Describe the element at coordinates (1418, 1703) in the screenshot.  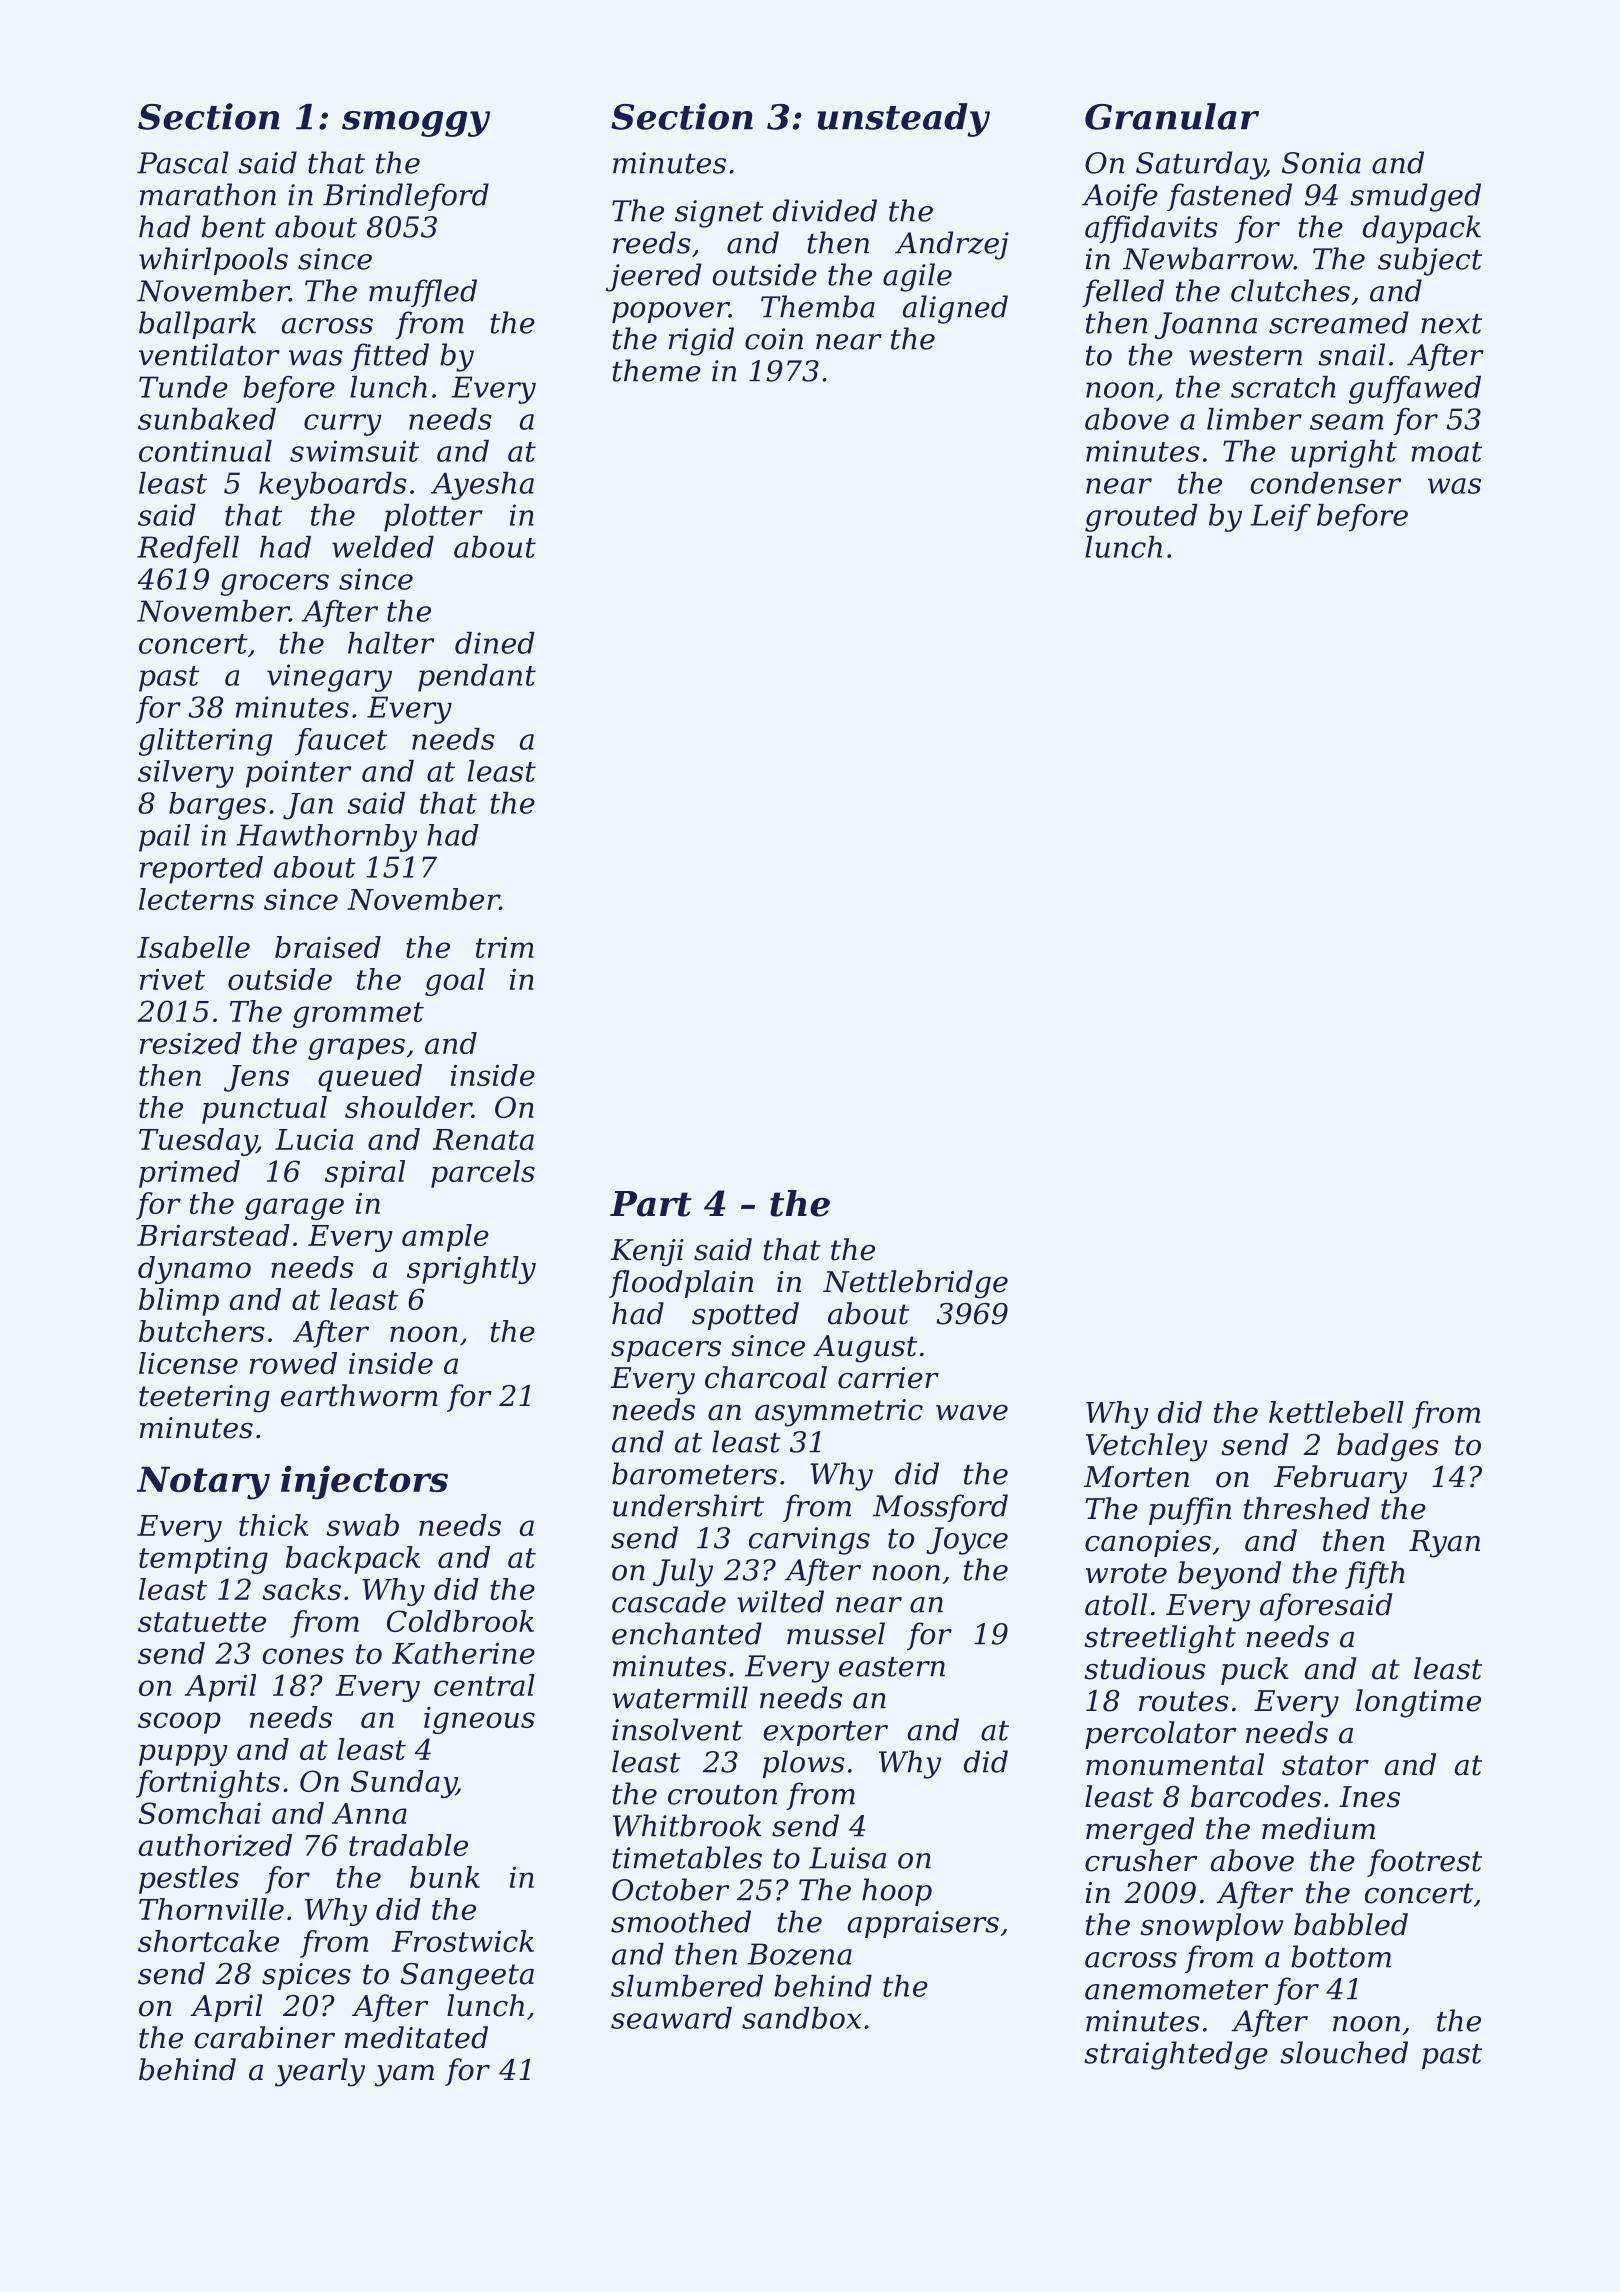
I see `longtime` at that location.
